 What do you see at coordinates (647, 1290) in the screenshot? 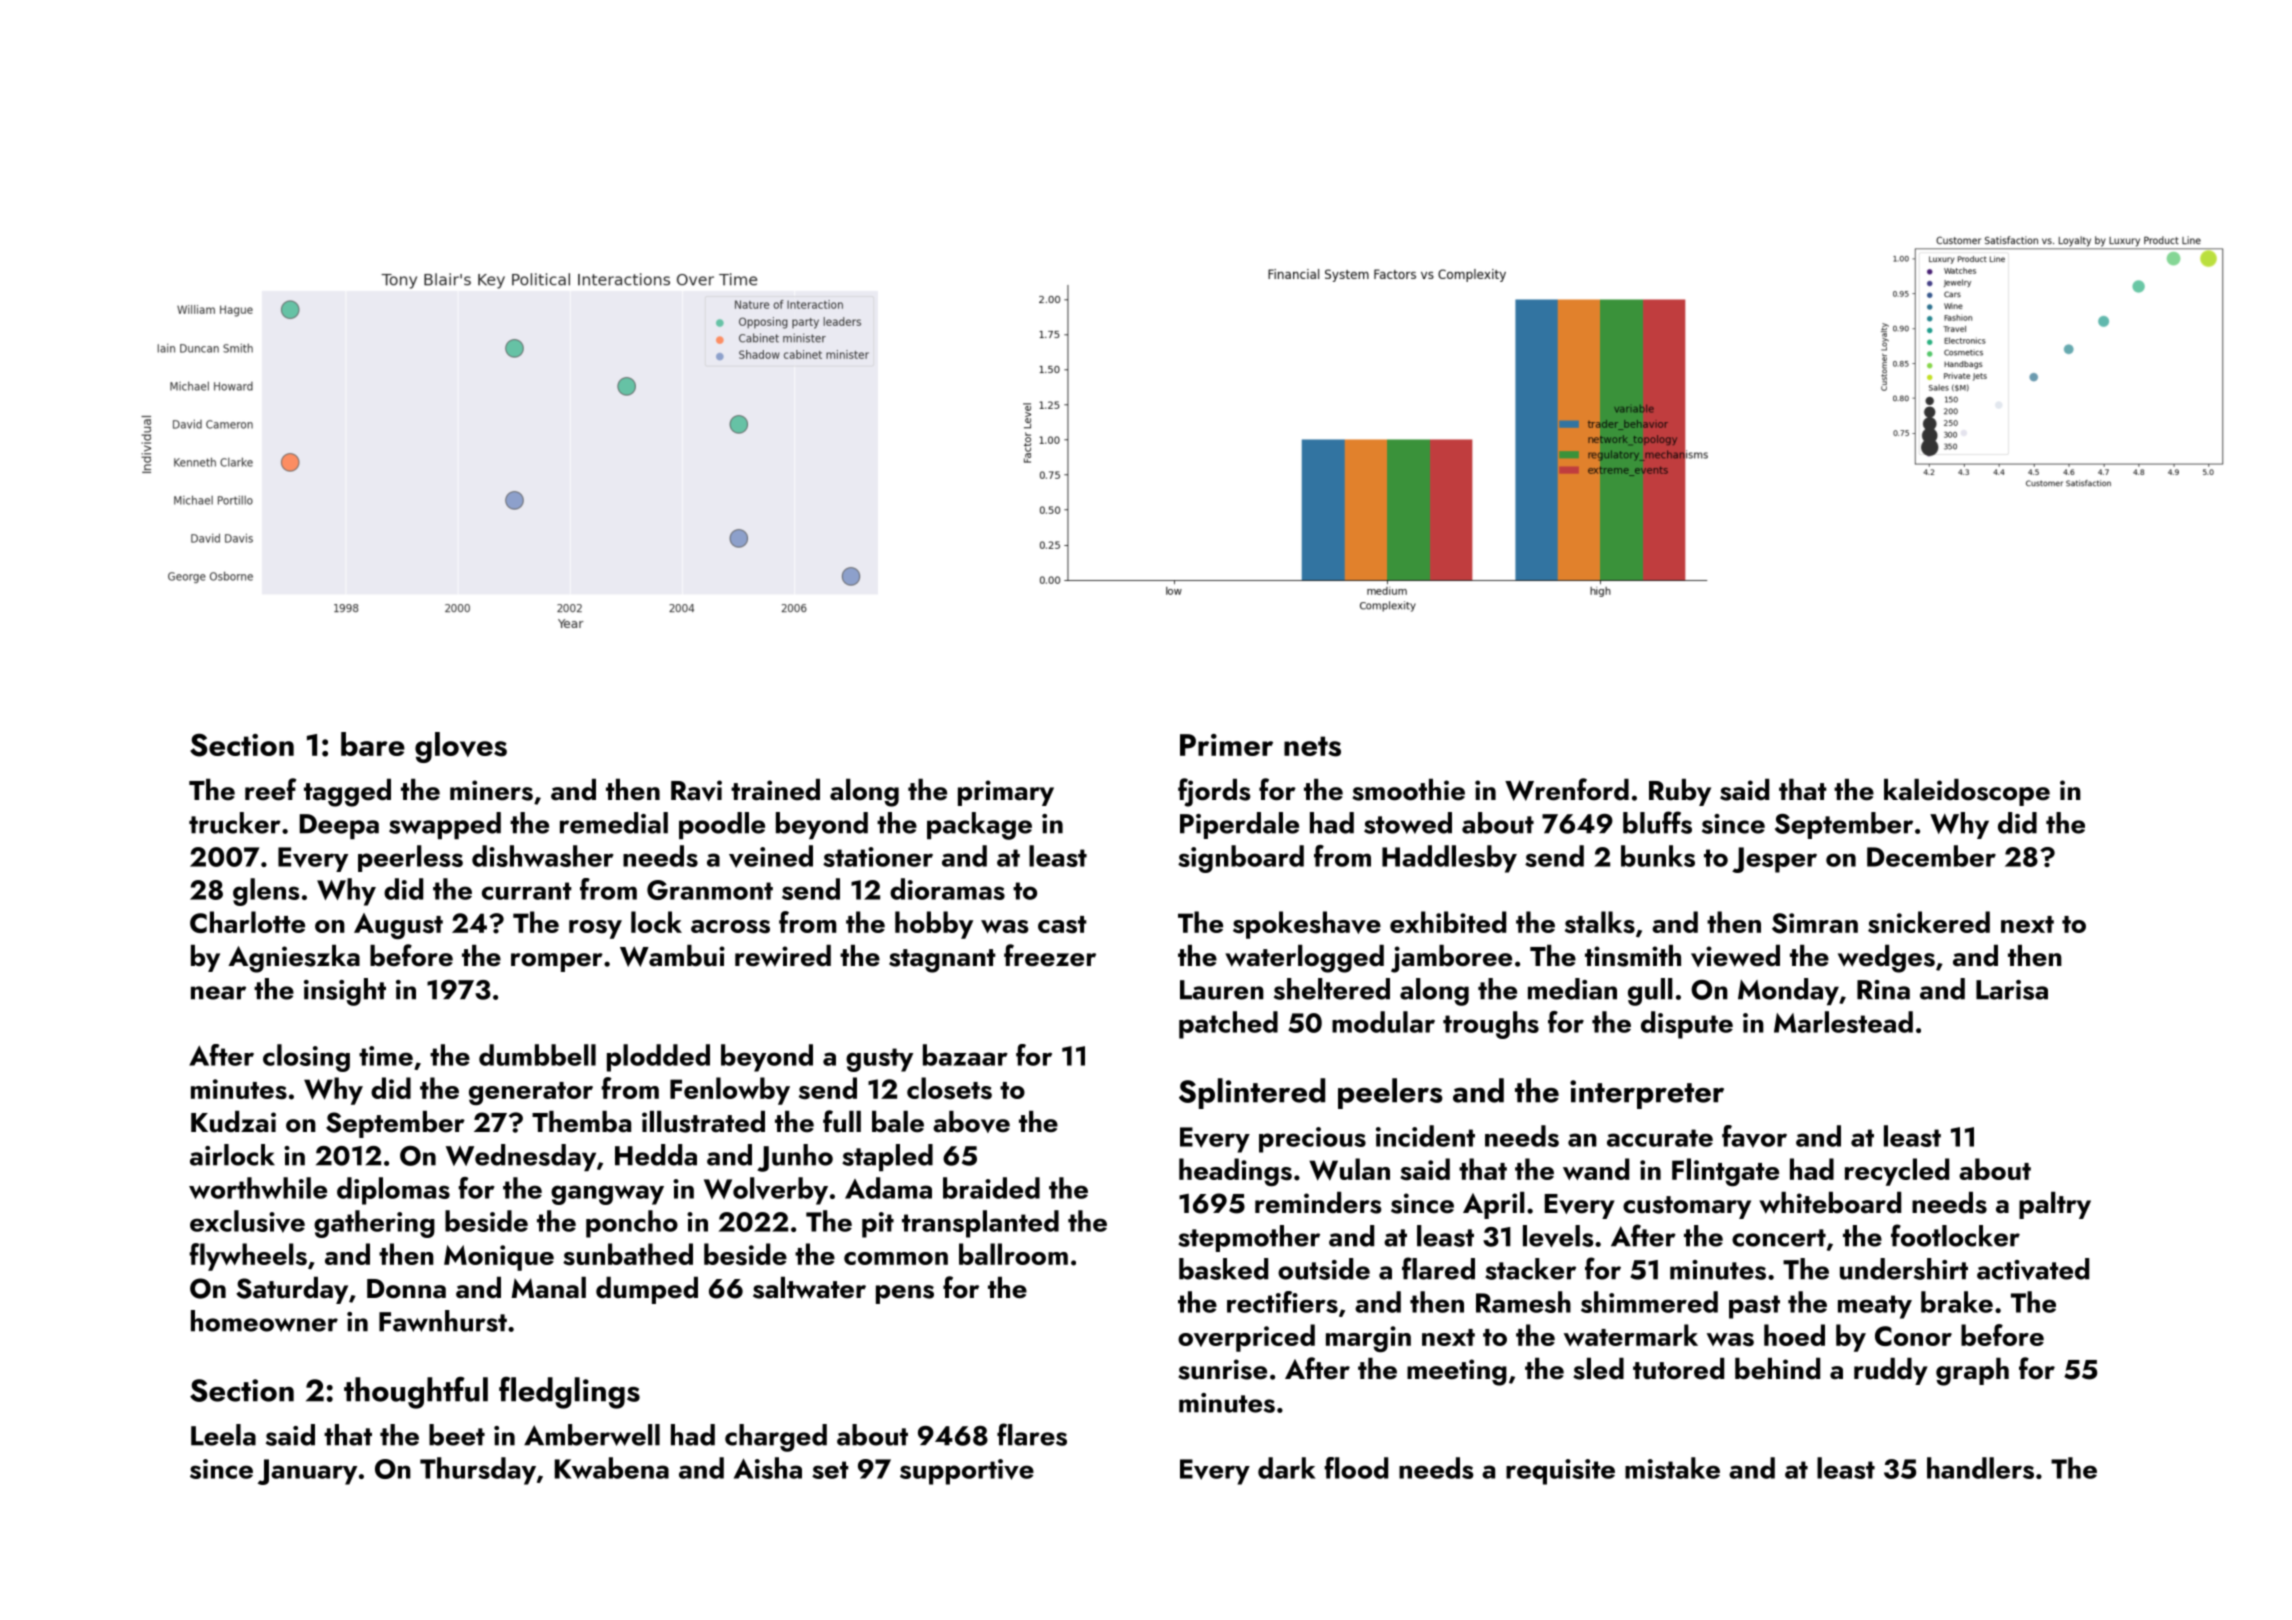
I see `dumped` at bounding box center [647, 1290].
